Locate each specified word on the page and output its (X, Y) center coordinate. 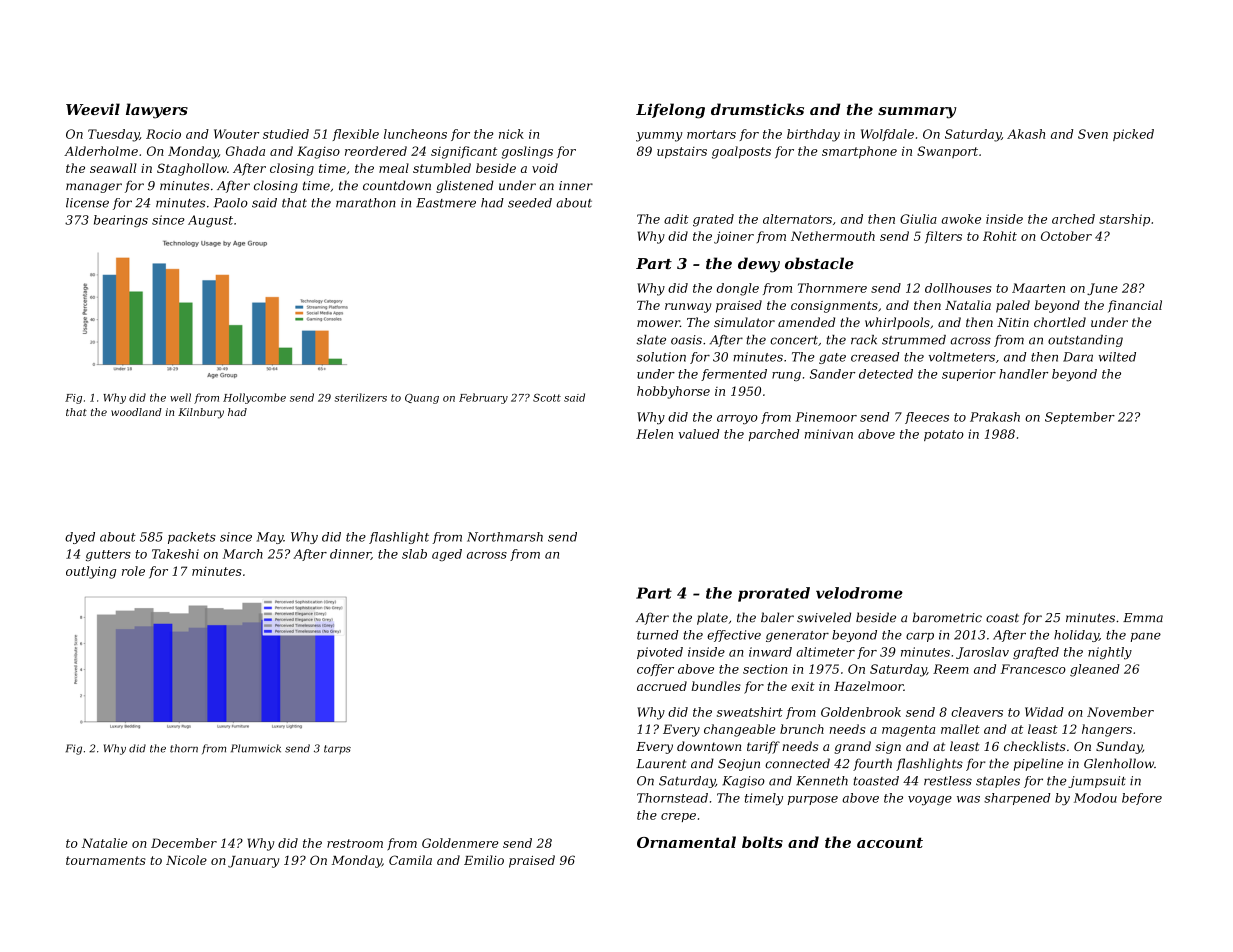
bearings (121, 221)
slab (414, 554)
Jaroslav (982, 653)
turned (657, 635)
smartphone (859, 152)
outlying (91, 572)
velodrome (859, 593)
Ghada (245, 151)
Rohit (1000, 236)
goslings (527, 152)
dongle (738, 289)
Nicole (186, 860)
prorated (774, 594)
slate (651, 340)
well (180, 397)
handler (1023, 374)
